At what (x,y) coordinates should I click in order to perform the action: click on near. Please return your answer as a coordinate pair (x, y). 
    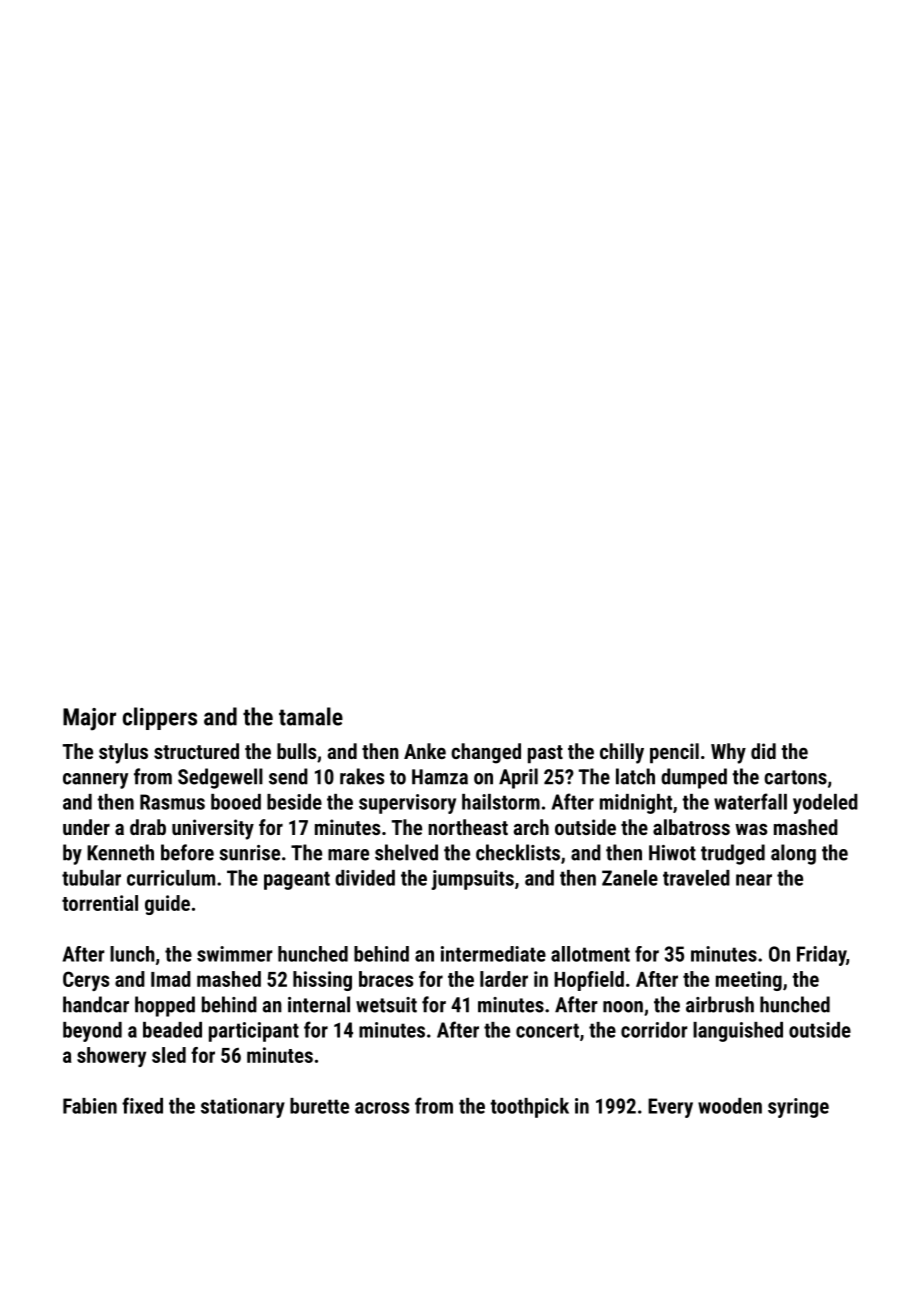
    Looking at the image, I should click on (754, 880).
